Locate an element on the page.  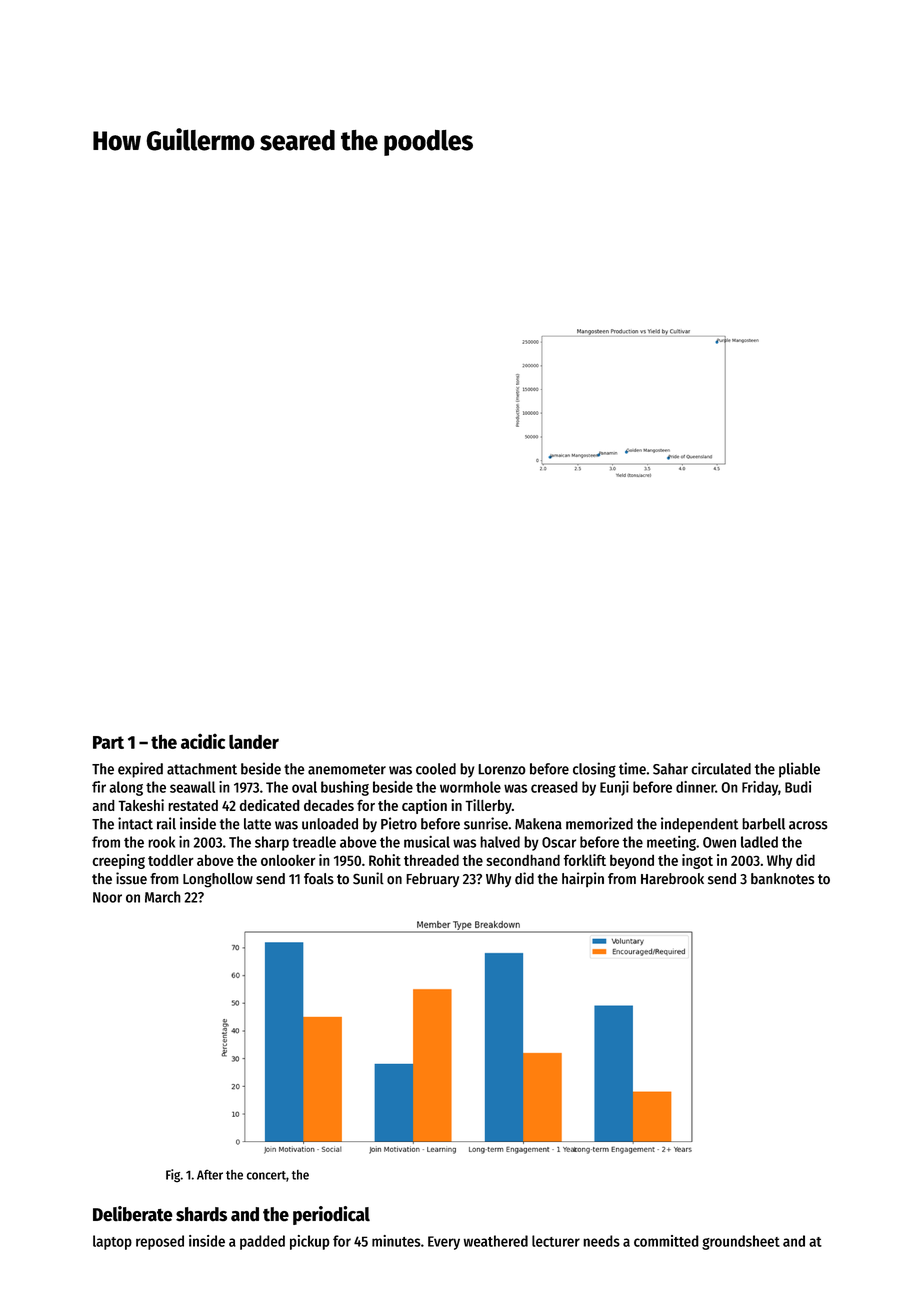
concert is located at coordinates (266, 1175).
